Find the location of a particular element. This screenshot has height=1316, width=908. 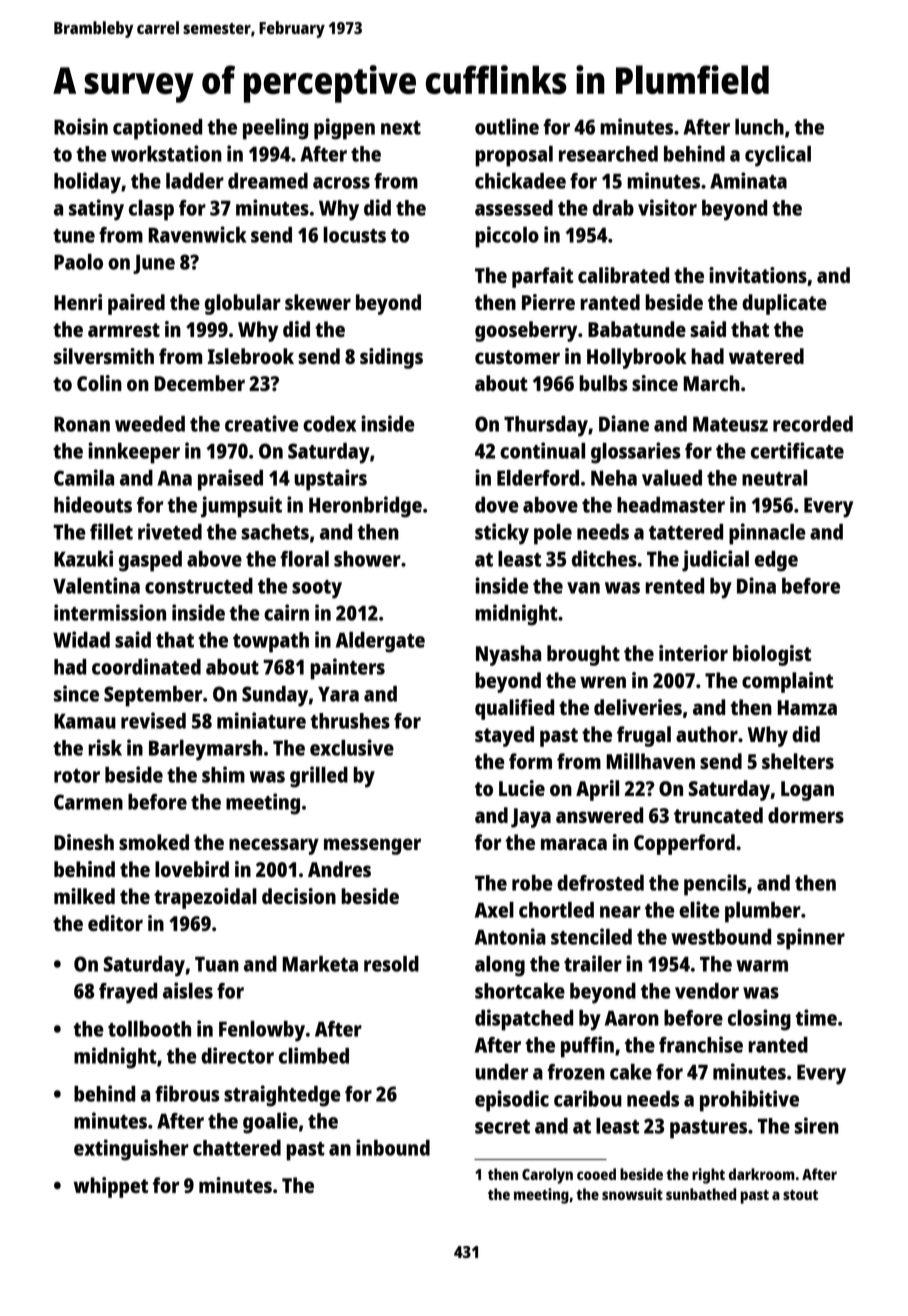

Aldergate is located at coordinates (380, 642).
